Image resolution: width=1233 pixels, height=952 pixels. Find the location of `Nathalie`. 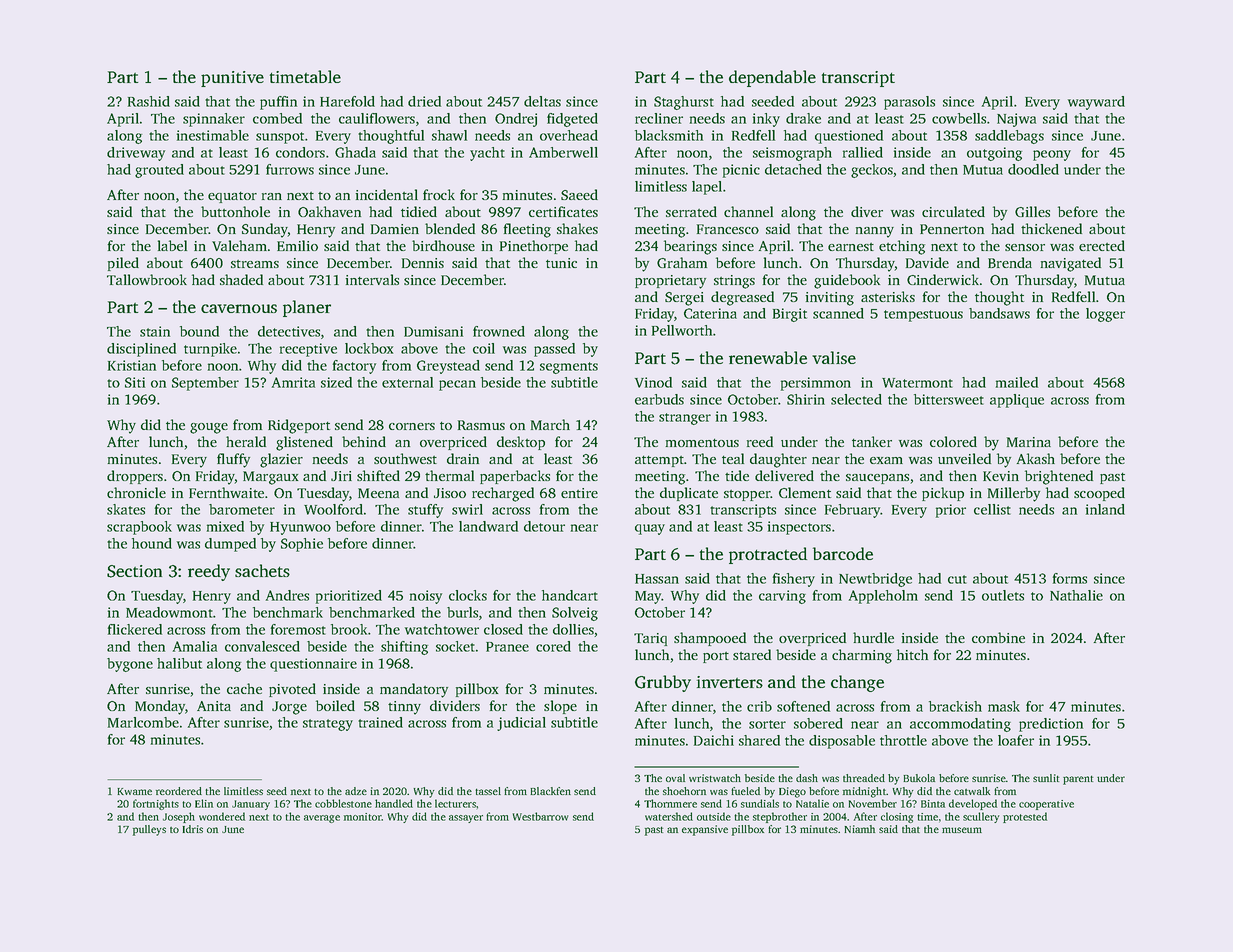

Nathalie is located at coordinates (1076, 595).
